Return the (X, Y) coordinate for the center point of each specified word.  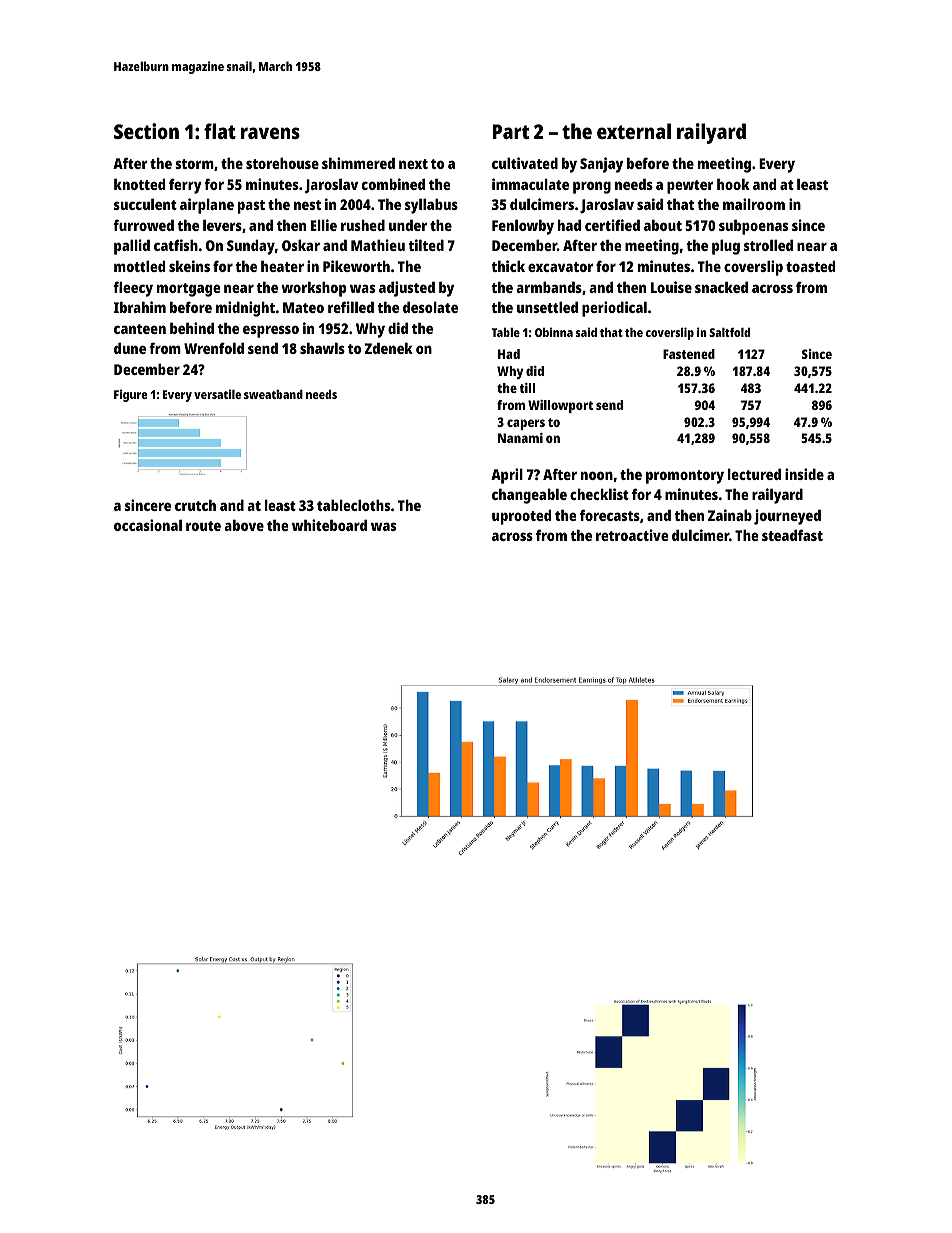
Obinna (554, 332)
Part (511, 131)
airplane (207, 206)
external (634, 131)
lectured (754, 474)
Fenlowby (523, 227)
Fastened (689, 354)
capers (526, 424)
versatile (217, 394)
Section (146, 131)
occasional (148, 525)
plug (726, 247)
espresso (271, 331)
